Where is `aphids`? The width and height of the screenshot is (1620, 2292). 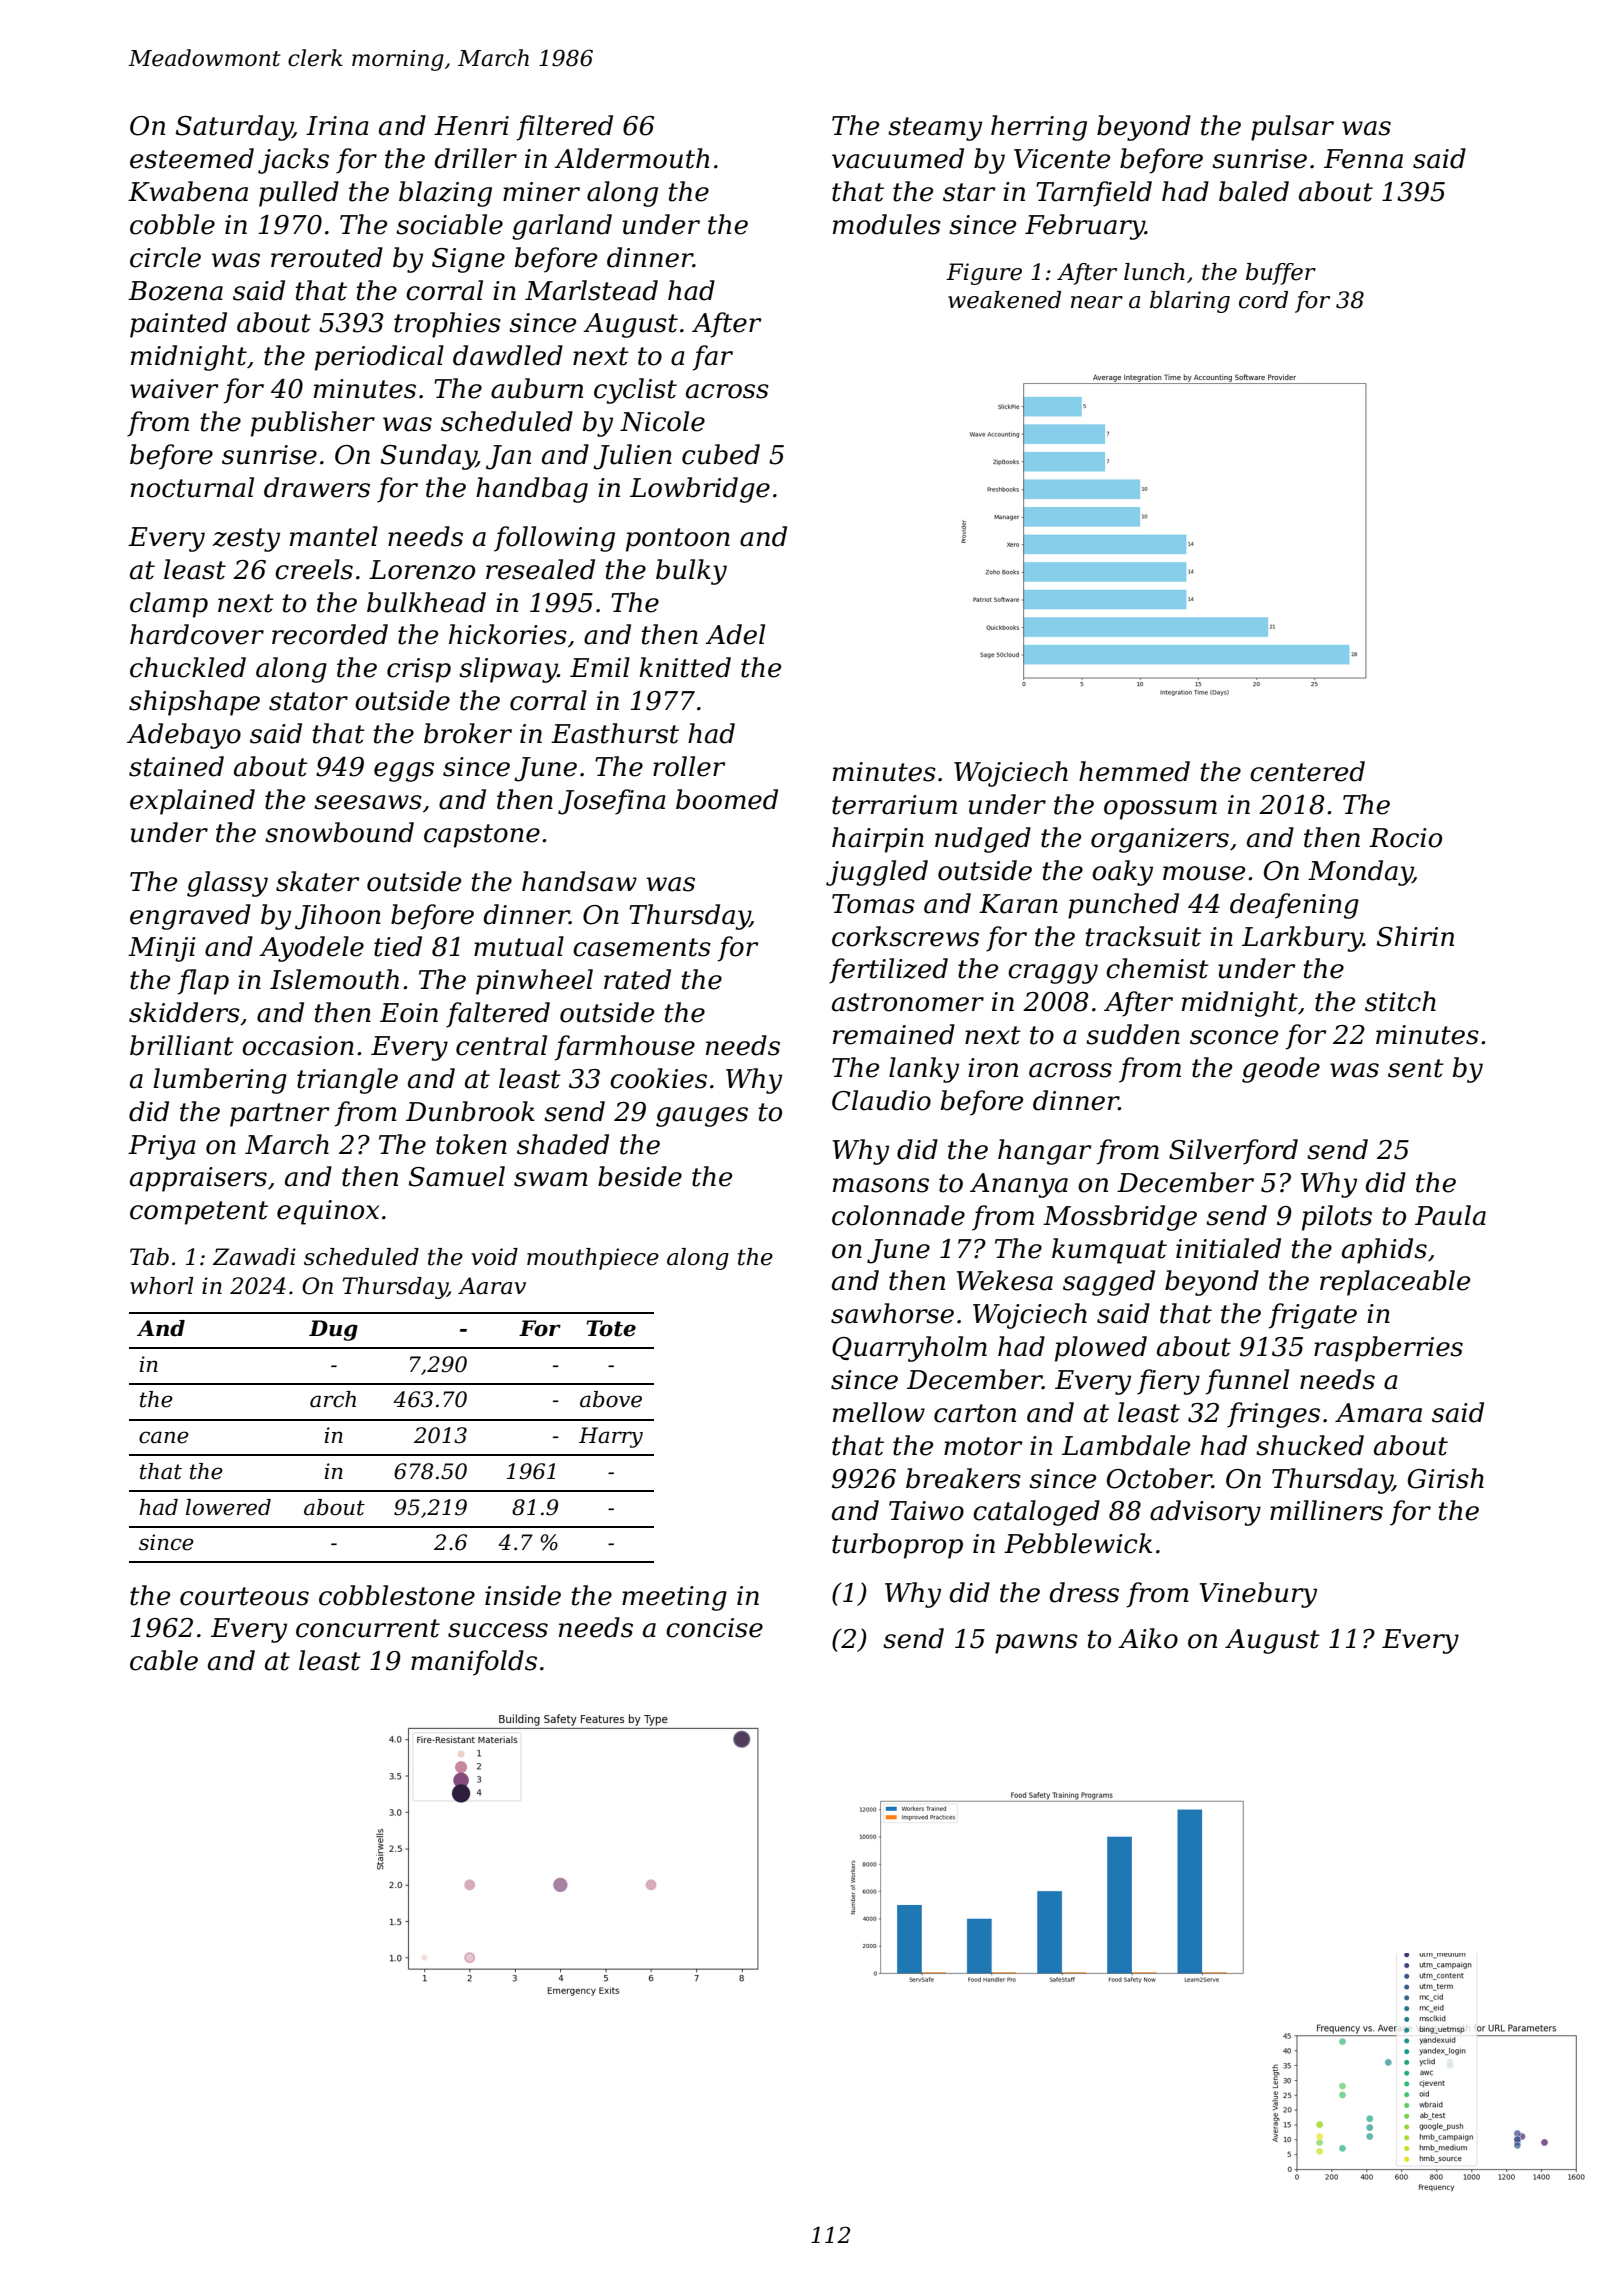
aphids is located at coordinates (1384, 1251).
